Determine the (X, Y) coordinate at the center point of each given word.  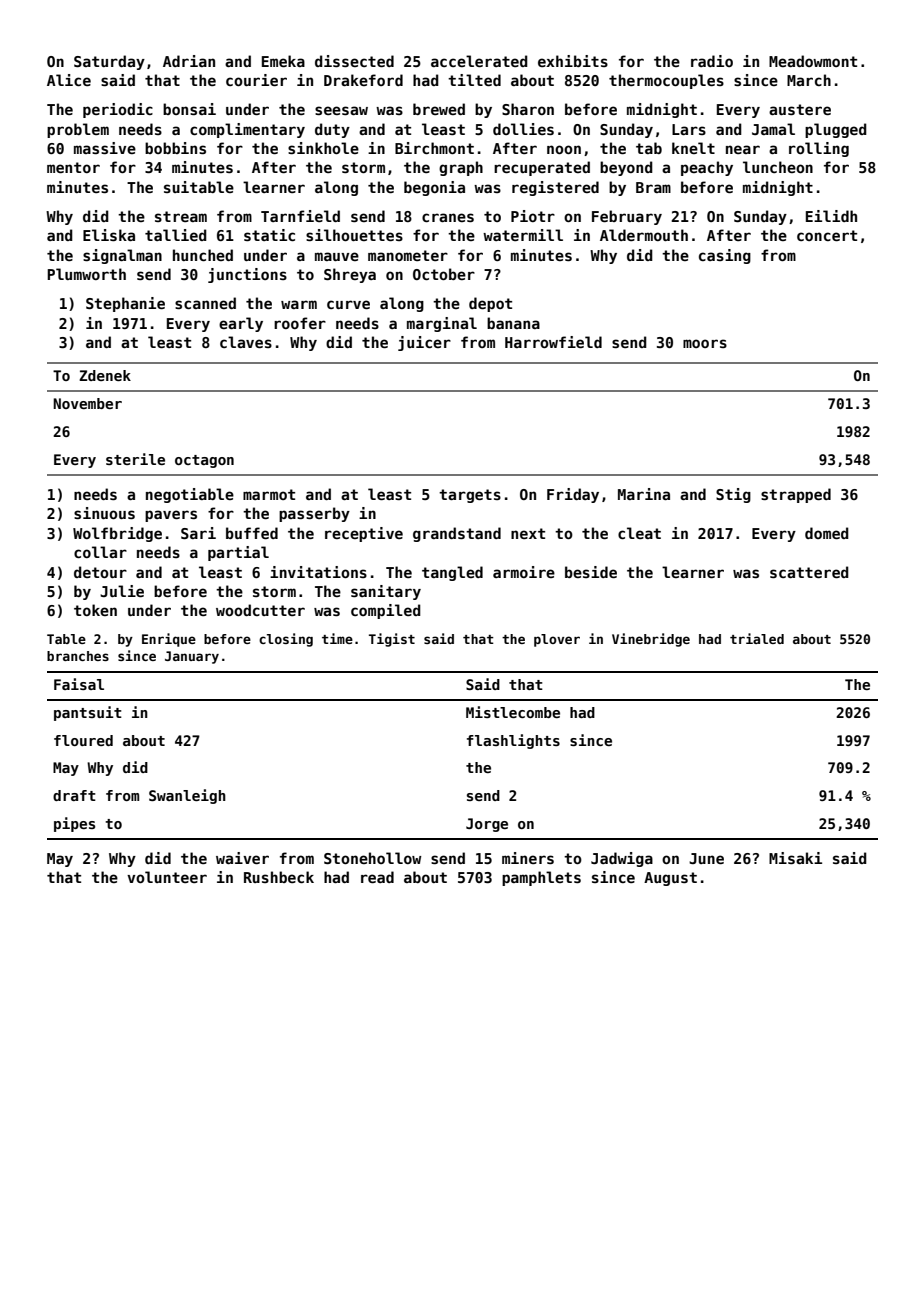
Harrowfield (553, 342)
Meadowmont (813, 61)
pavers (171, 516)
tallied (176, 235)
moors (705, 343)
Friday (573, 495)
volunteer (167, 877)
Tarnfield (300, 216)
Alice (69, 80)
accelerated (479, 61)
